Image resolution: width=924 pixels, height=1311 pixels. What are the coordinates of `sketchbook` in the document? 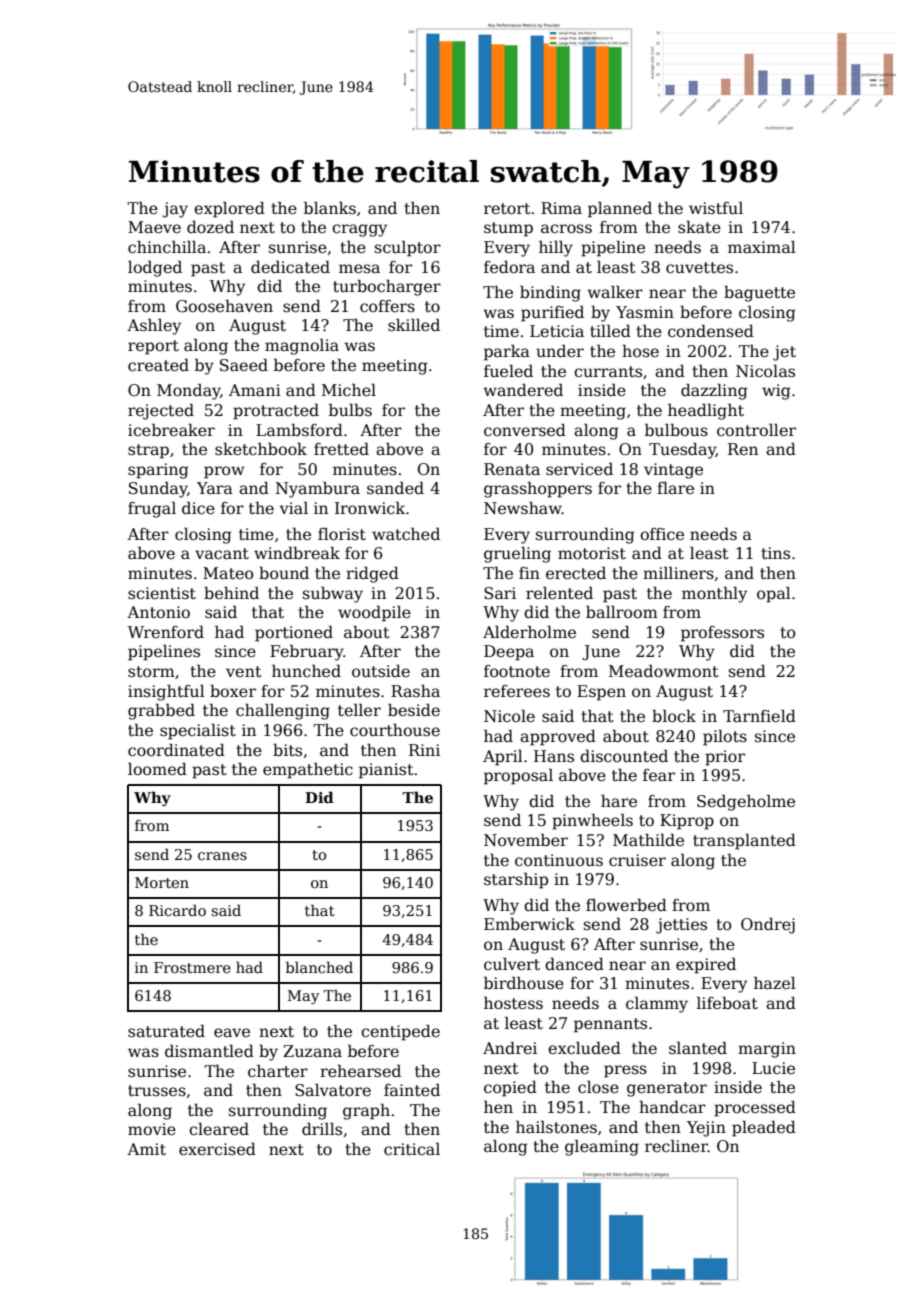 It's located at (261, 449).
